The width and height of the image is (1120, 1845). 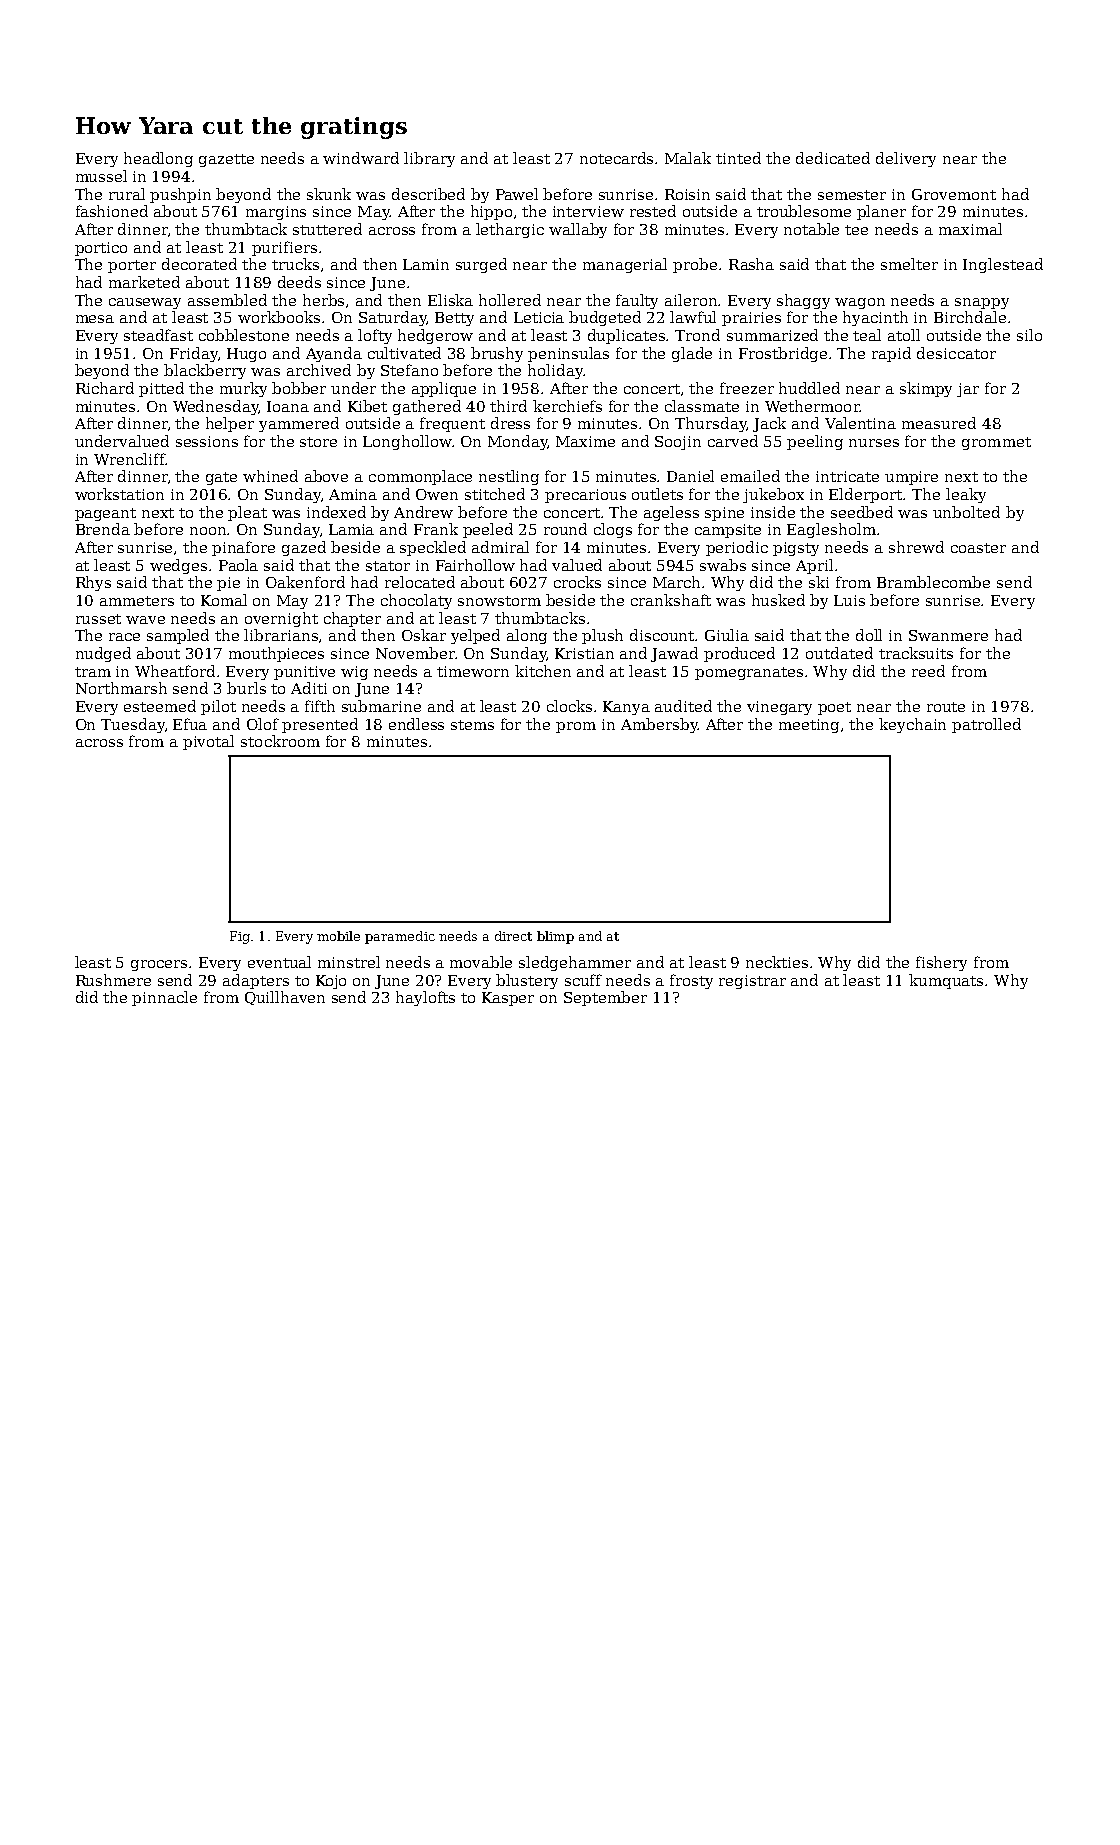 What do you see at coordinates (966, 495) in the image?
I see `leaky` at bounding box center [966, 495].
